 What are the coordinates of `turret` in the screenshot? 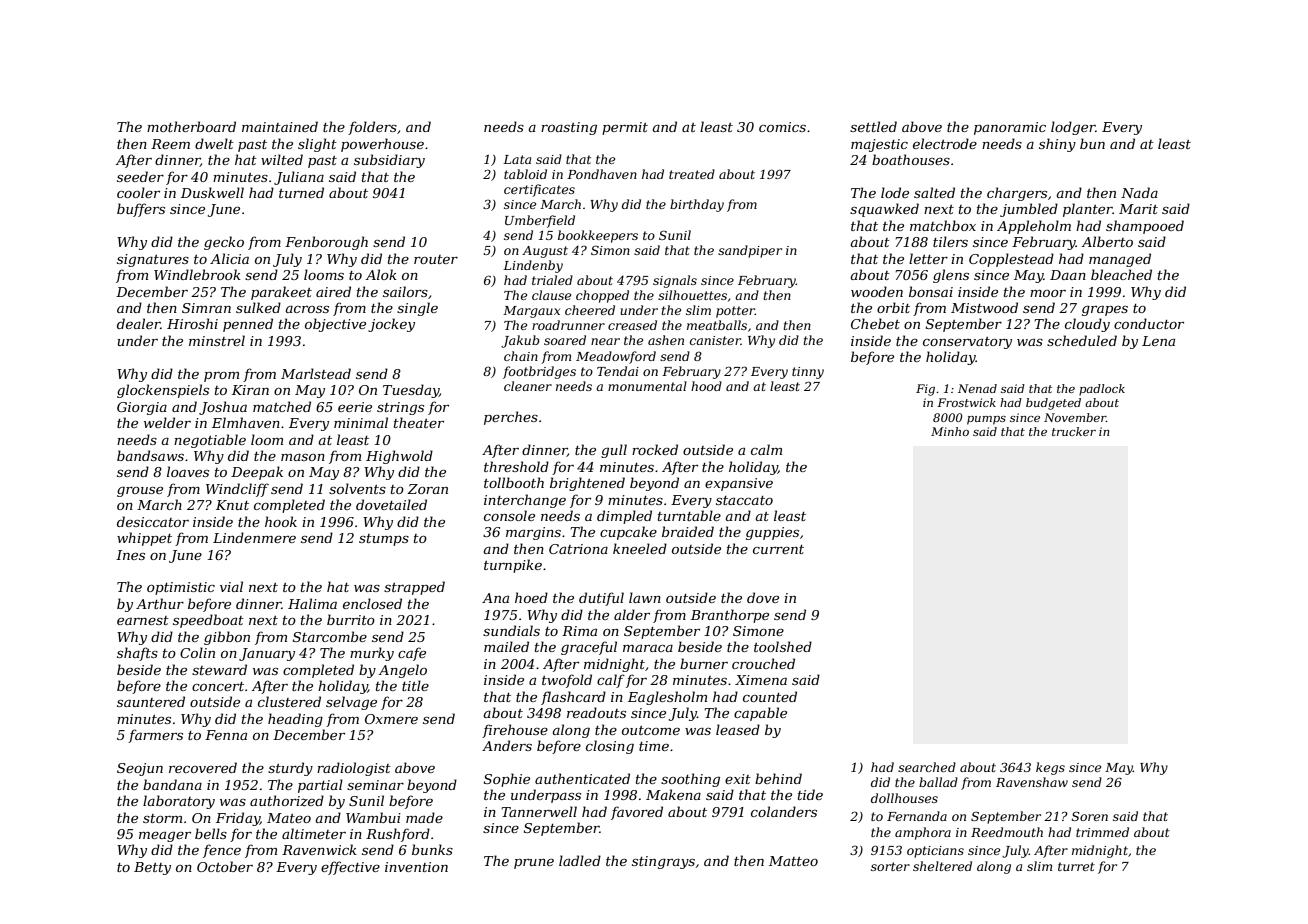 It's located at (1076, 866).
